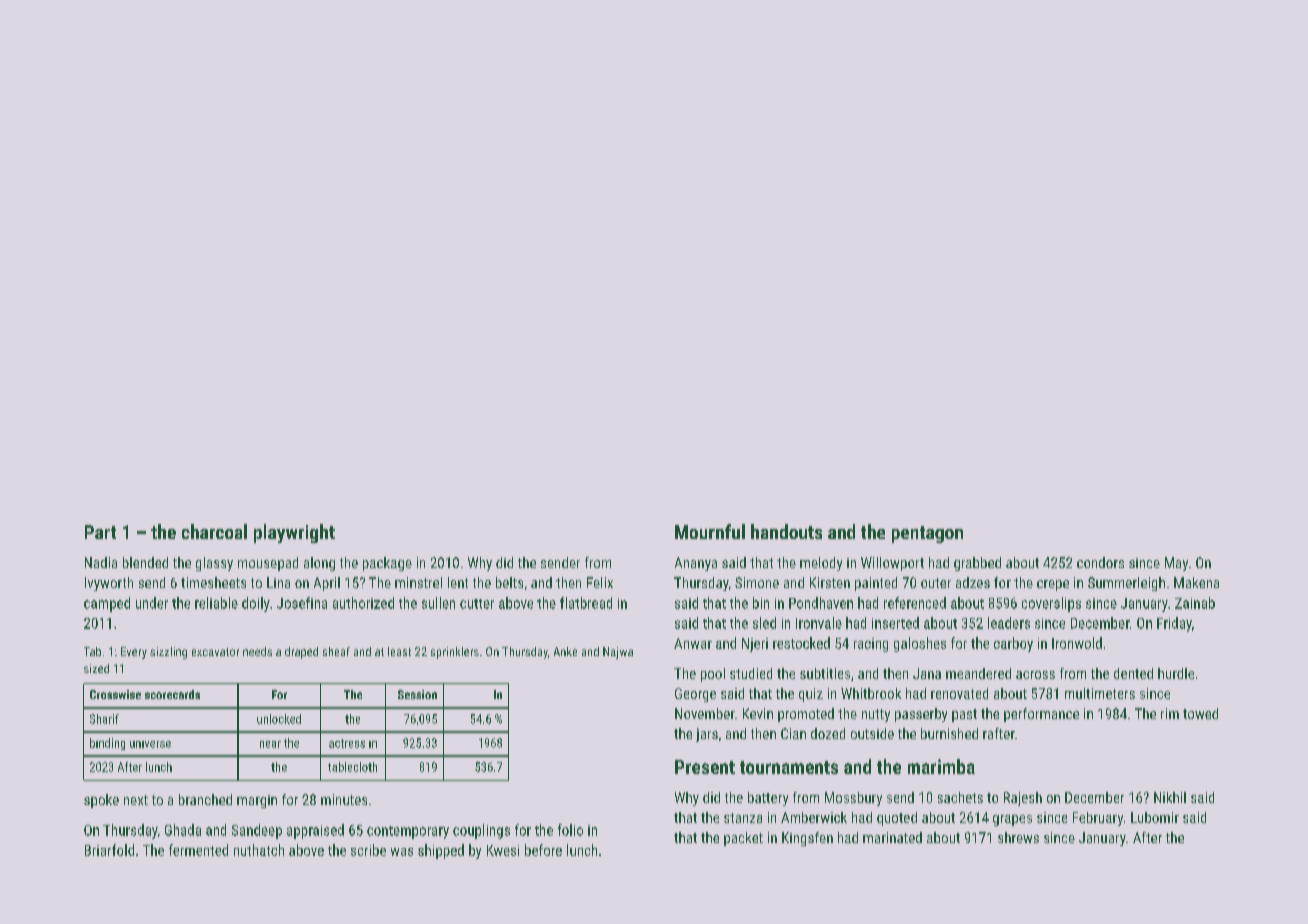 The height and width of the screenshot is (924, 1308). Describe the element at coordinates (927, 534) in the screenshot. I see `pentagon` at that location.
